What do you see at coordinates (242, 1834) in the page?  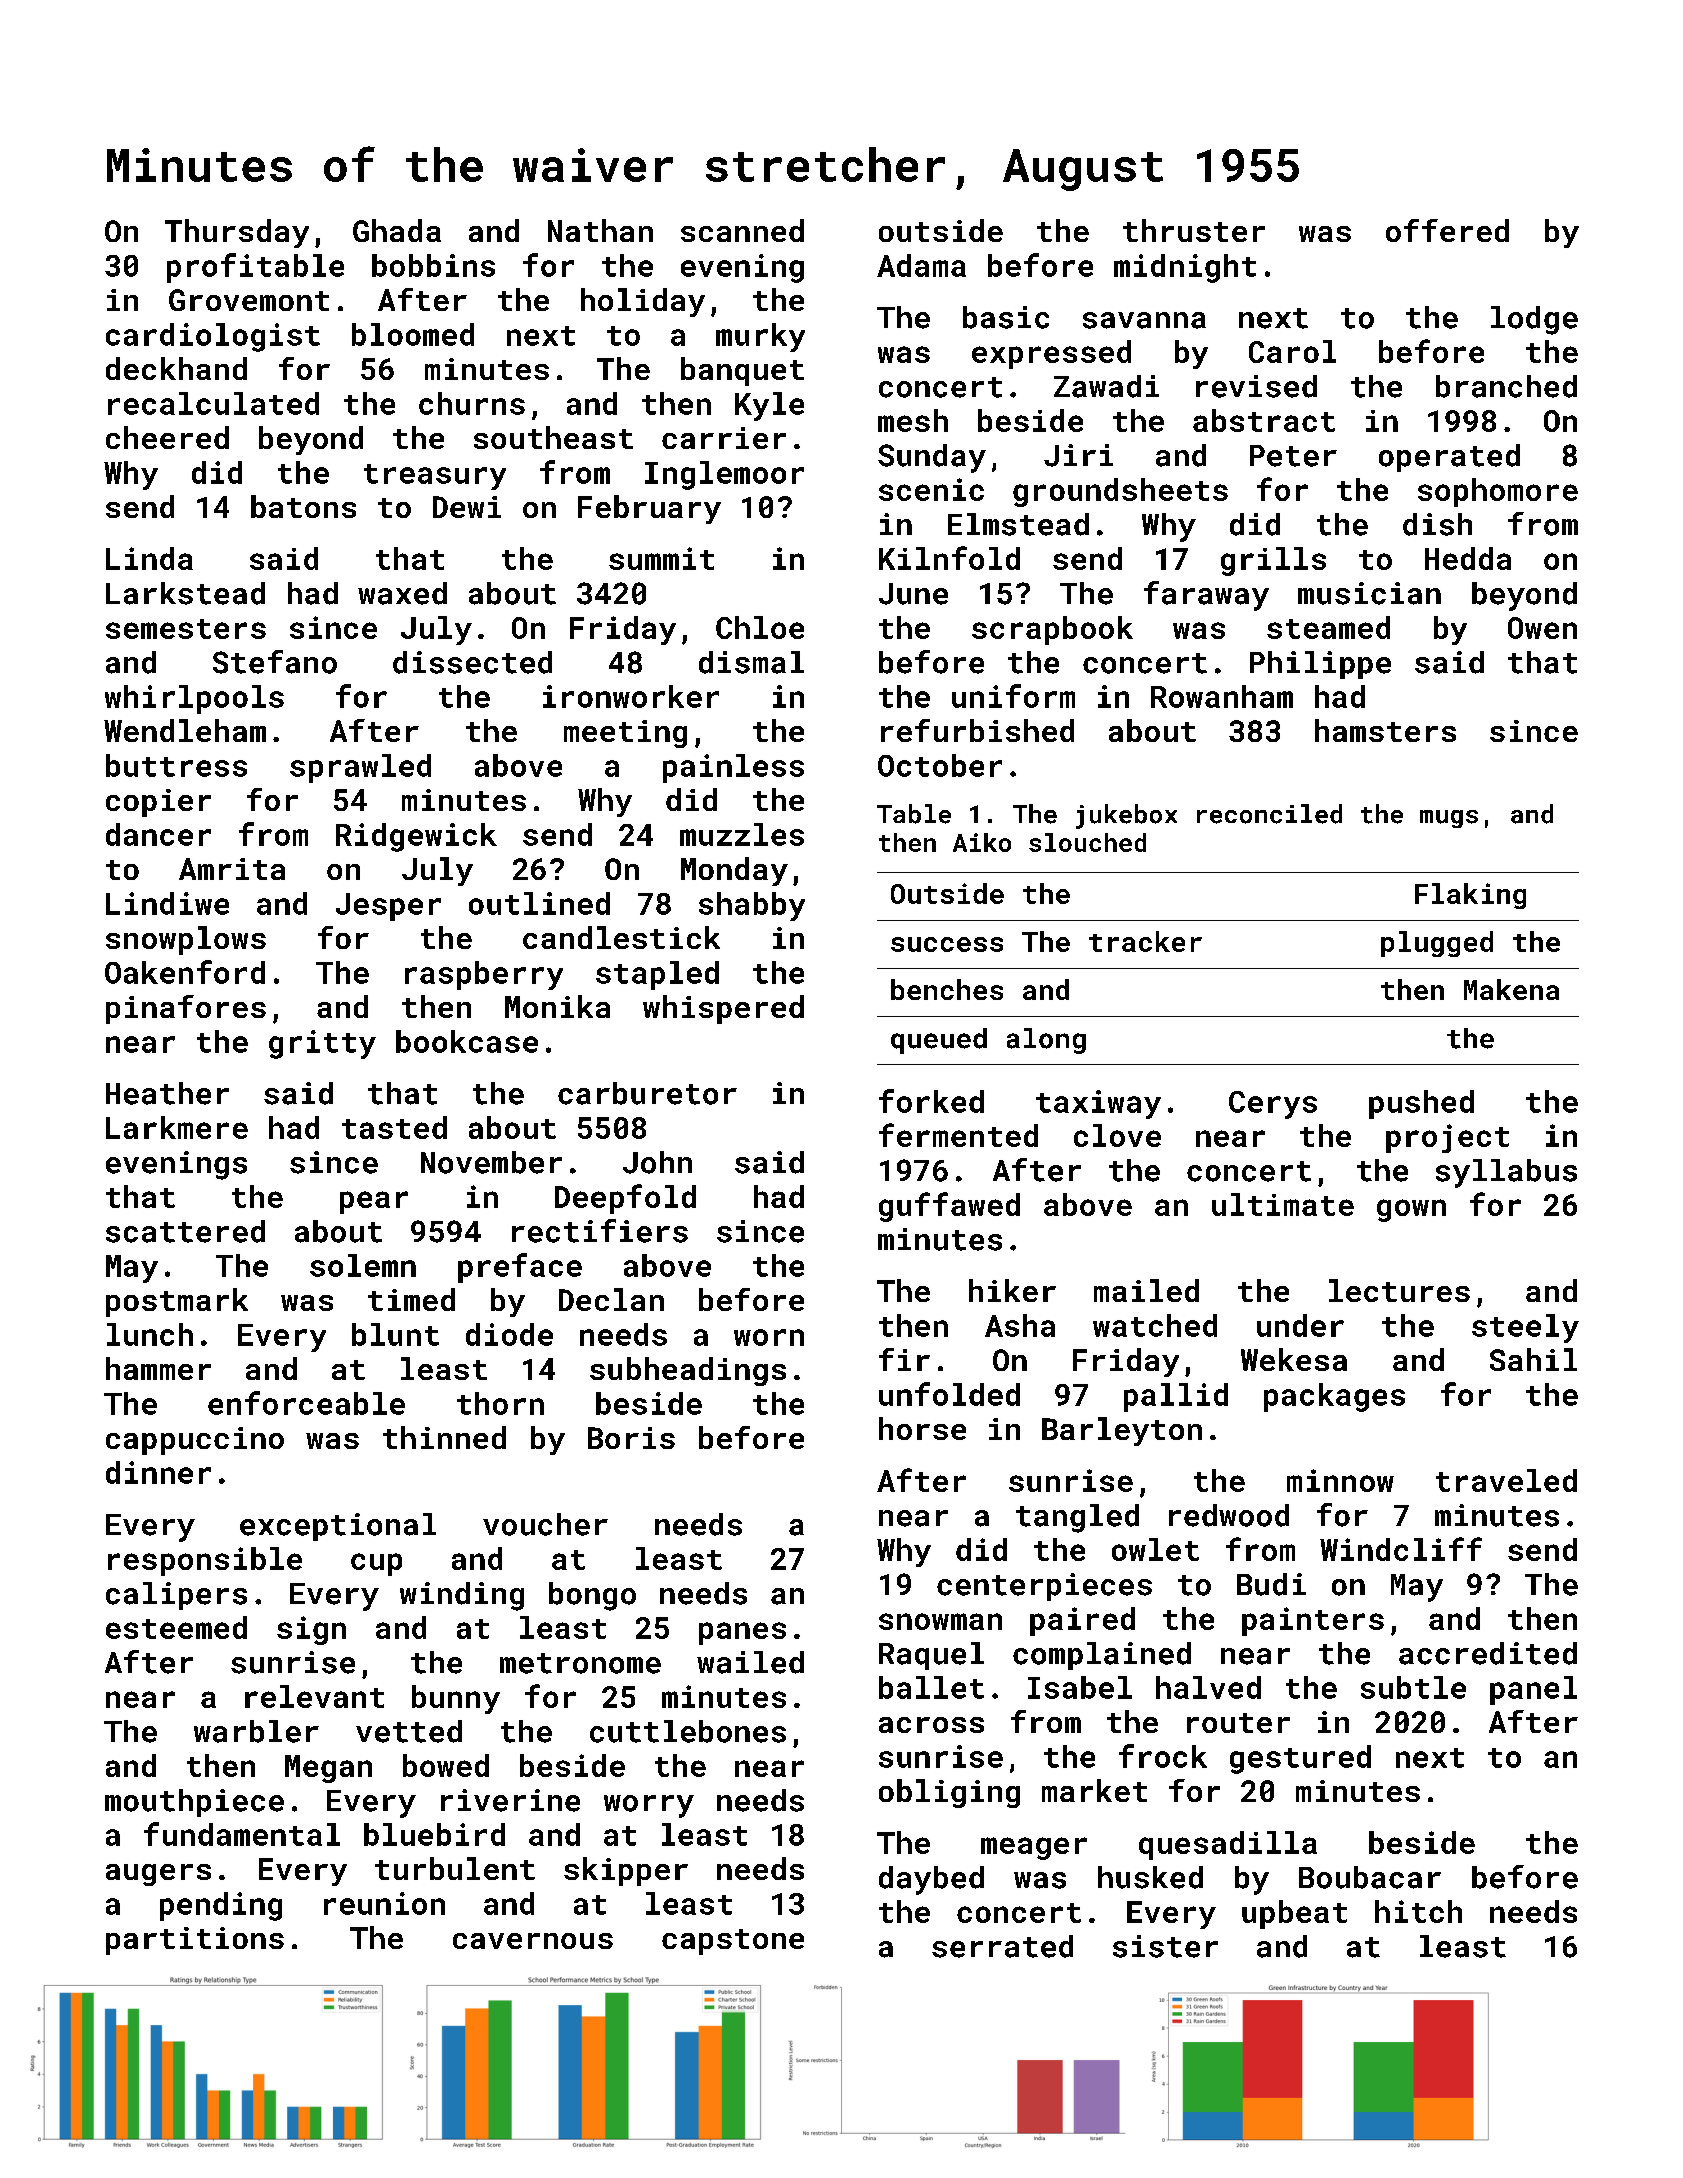 I see `fundamental` at bounding box center [242, 1834].
